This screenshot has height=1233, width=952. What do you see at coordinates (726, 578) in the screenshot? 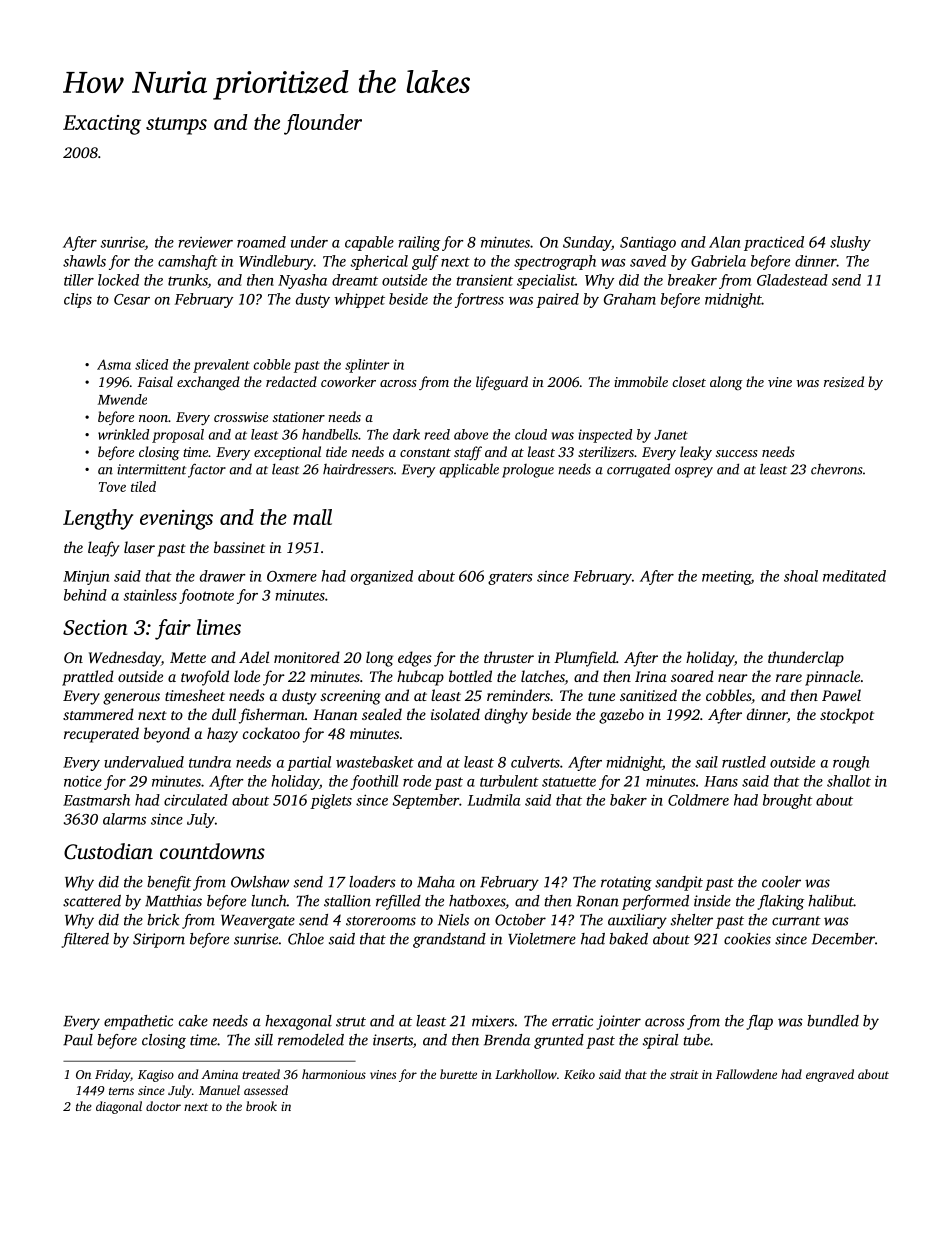
I see `meeting` at bounding box center [726, 578].
